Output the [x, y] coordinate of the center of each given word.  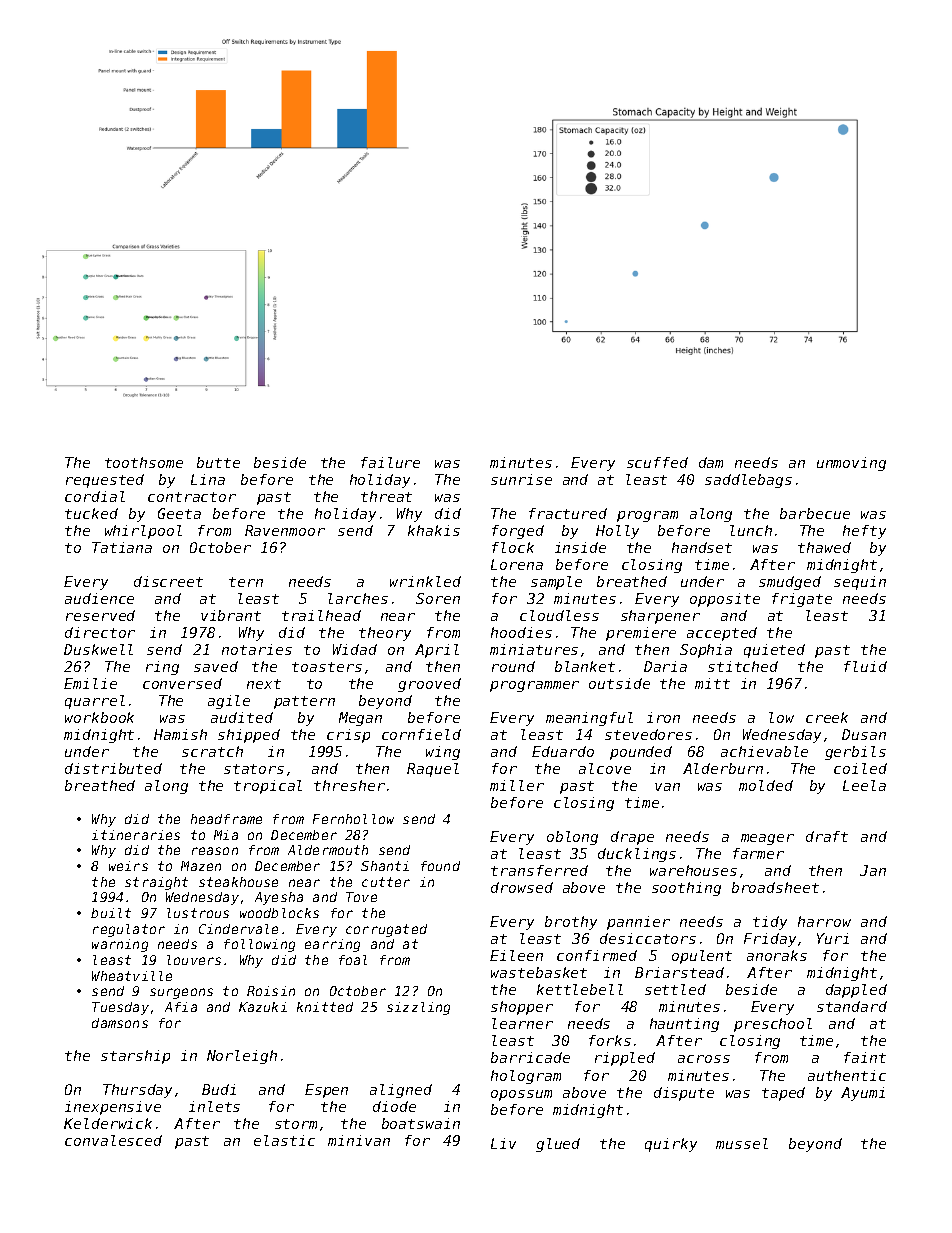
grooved [429, 685]
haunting [684, 1025]
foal [353, 960]
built [111, 913]
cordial [95, 496]
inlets [214, 1106]
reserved [100, 615]
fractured [568, 513]
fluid [865, 666]
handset [702, 547]
